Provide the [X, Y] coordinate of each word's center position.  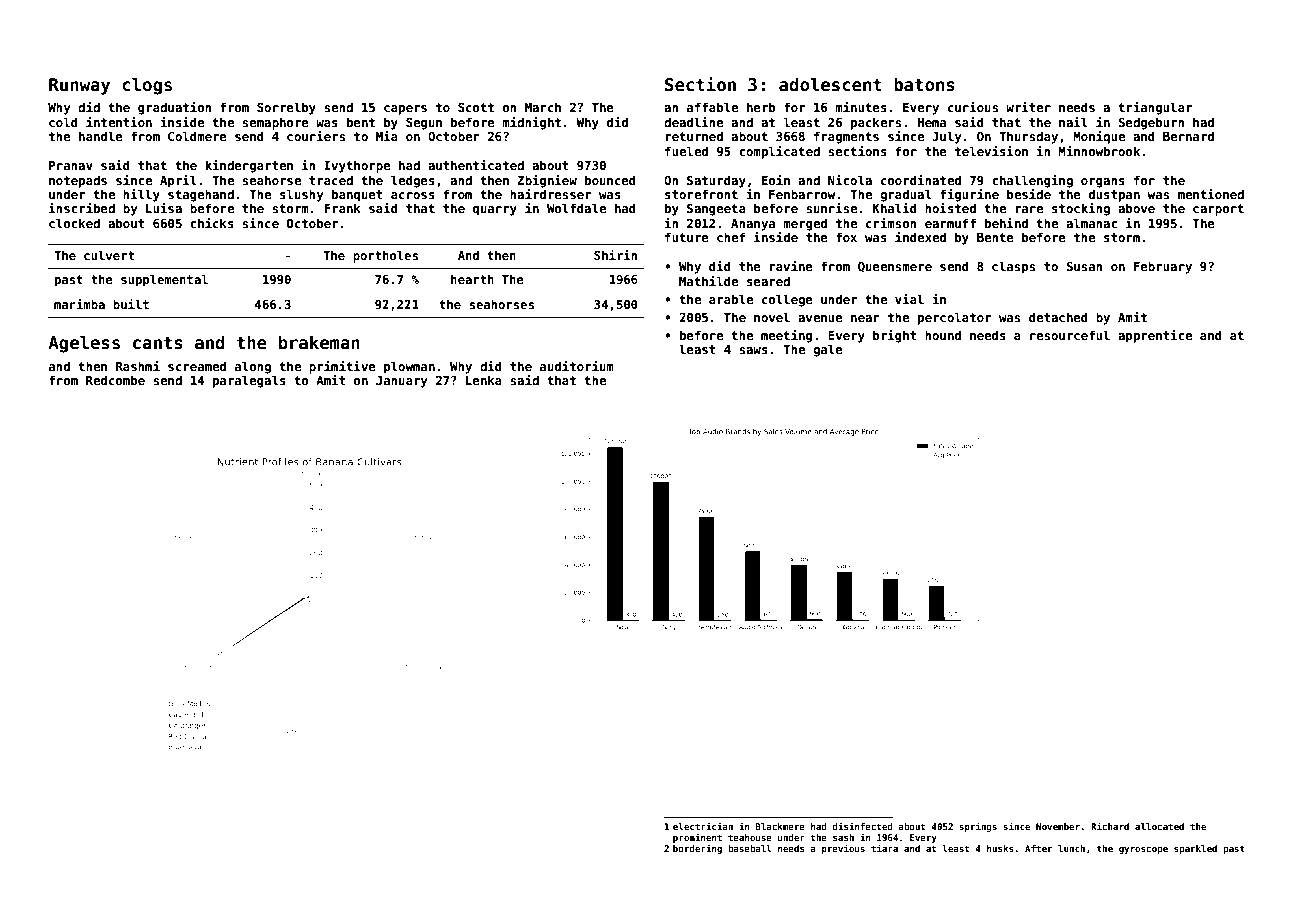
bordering [697, 849]
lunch [1071, 848]
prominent [697, 838]
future [687, 237]
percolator [954, 318]
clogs [147, 86]
